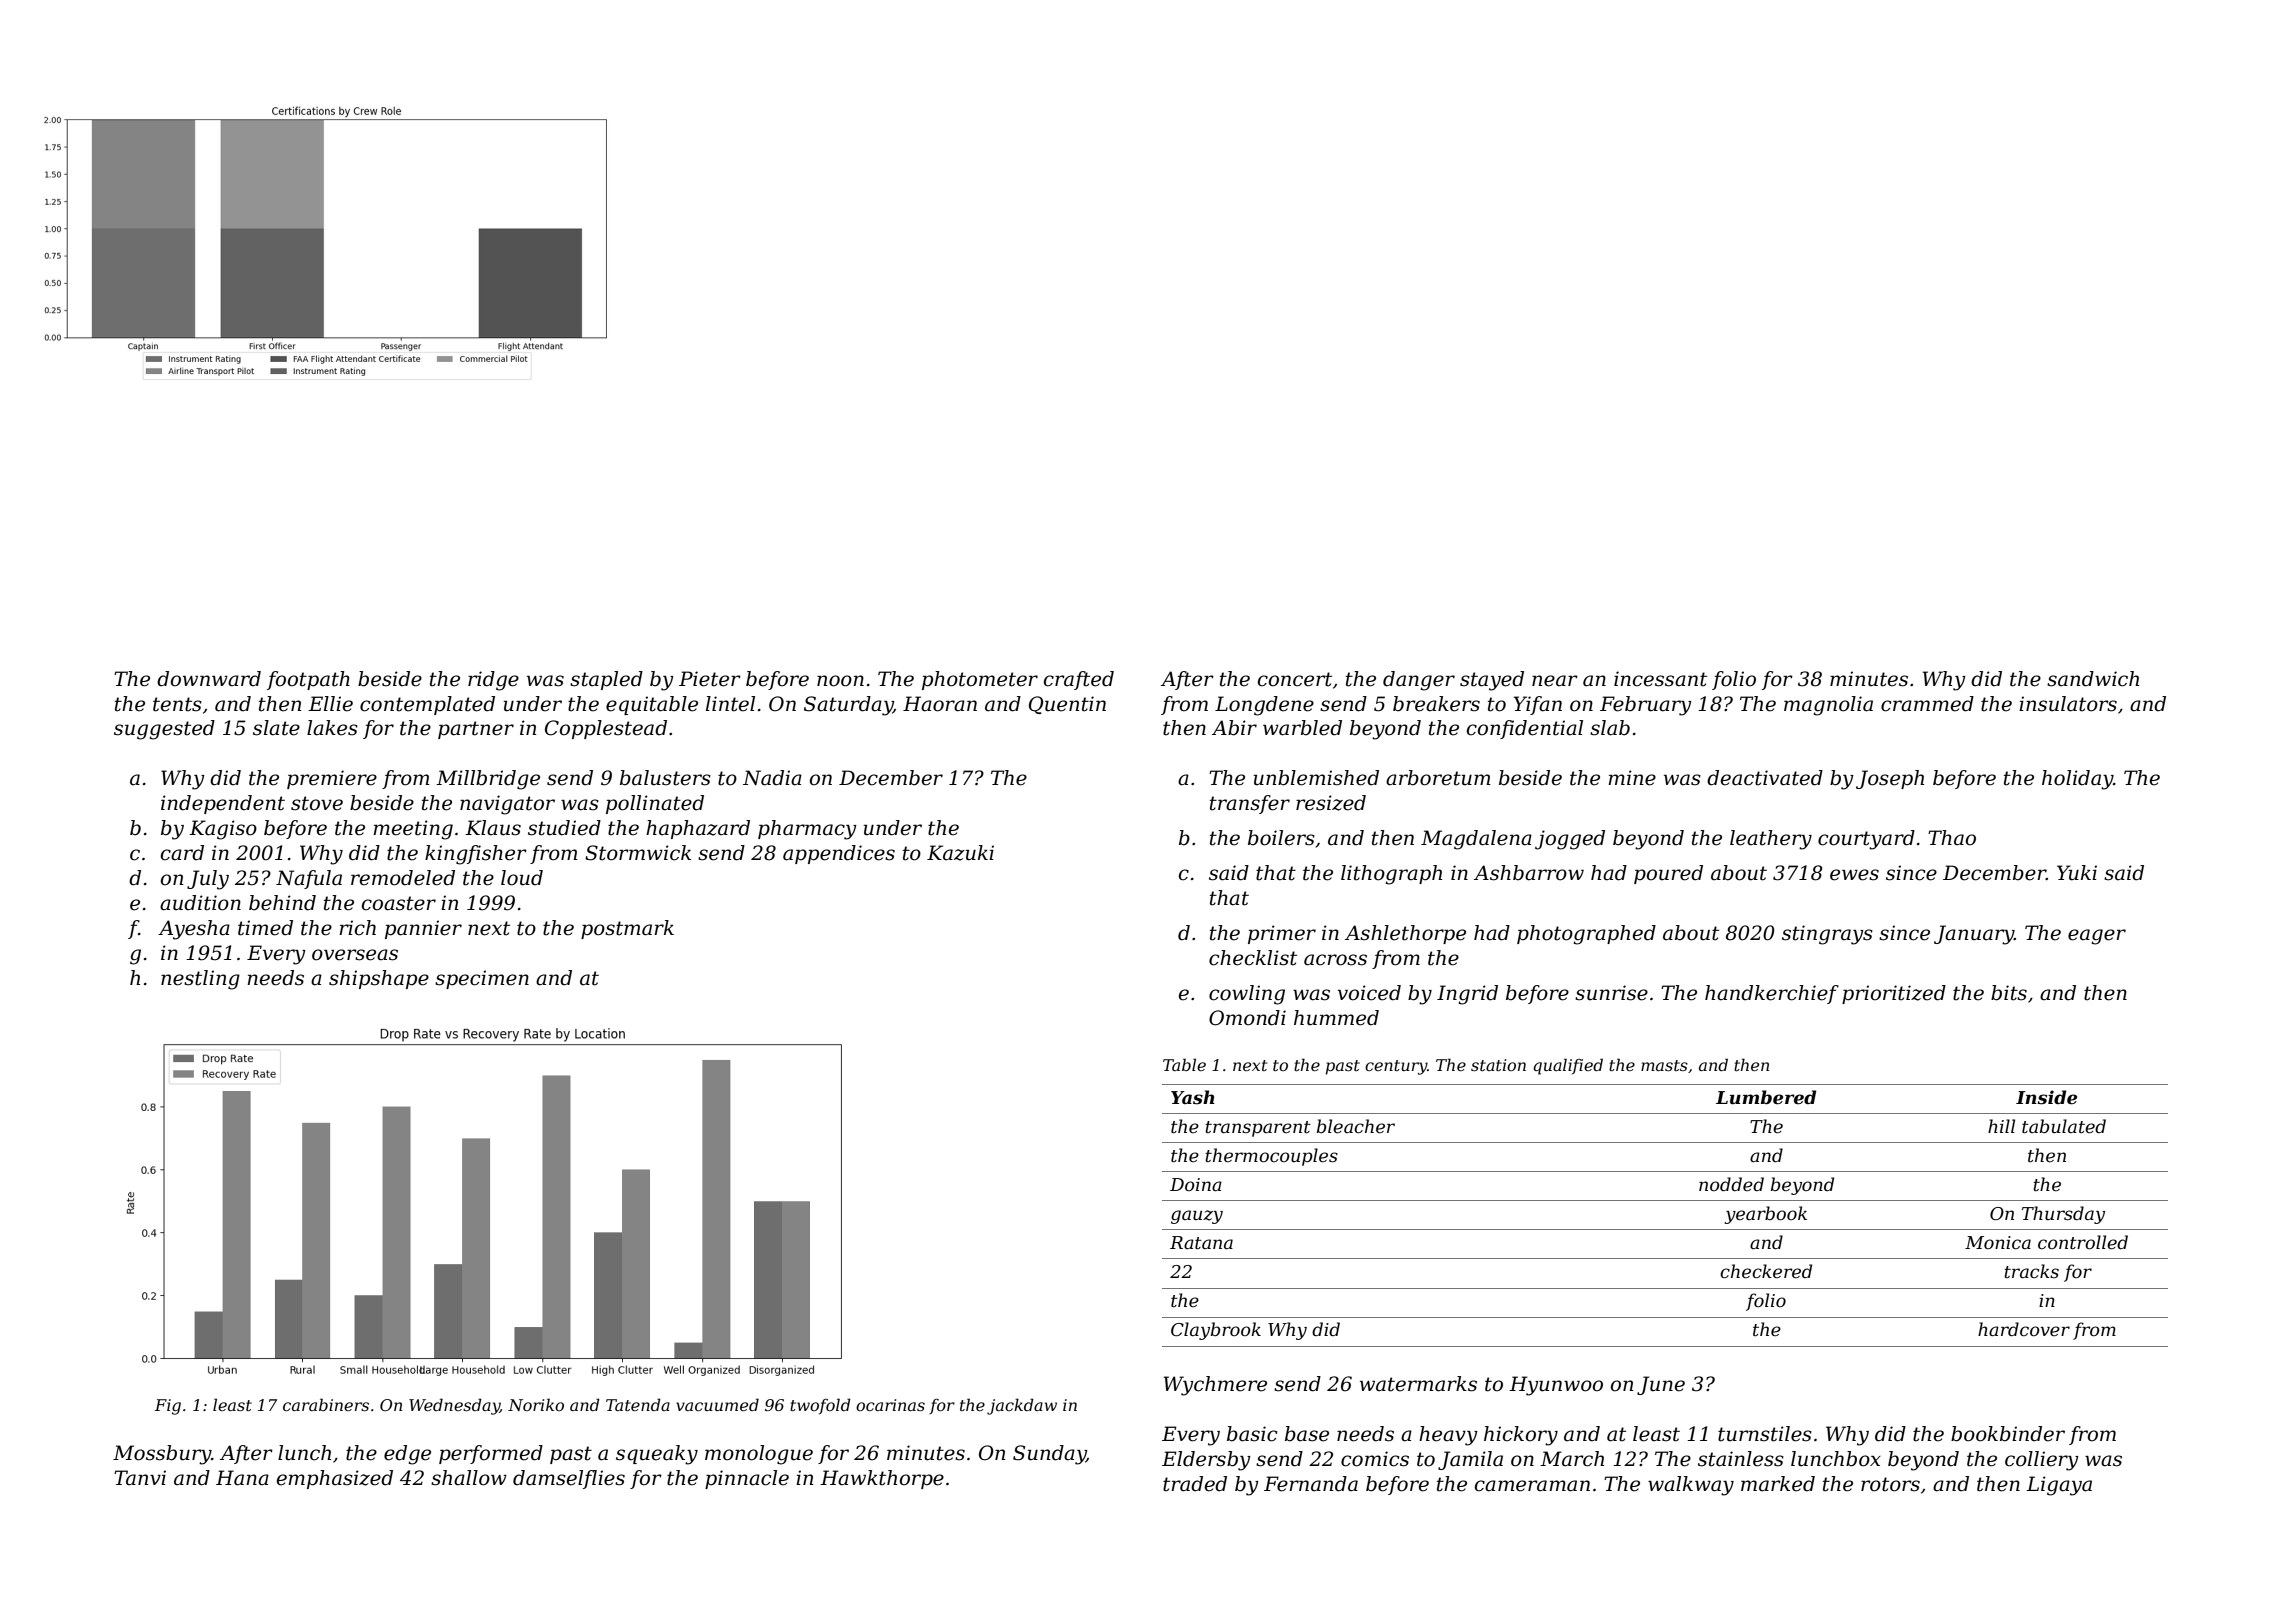  I want to click on Yuki, so click(2077, 873).
